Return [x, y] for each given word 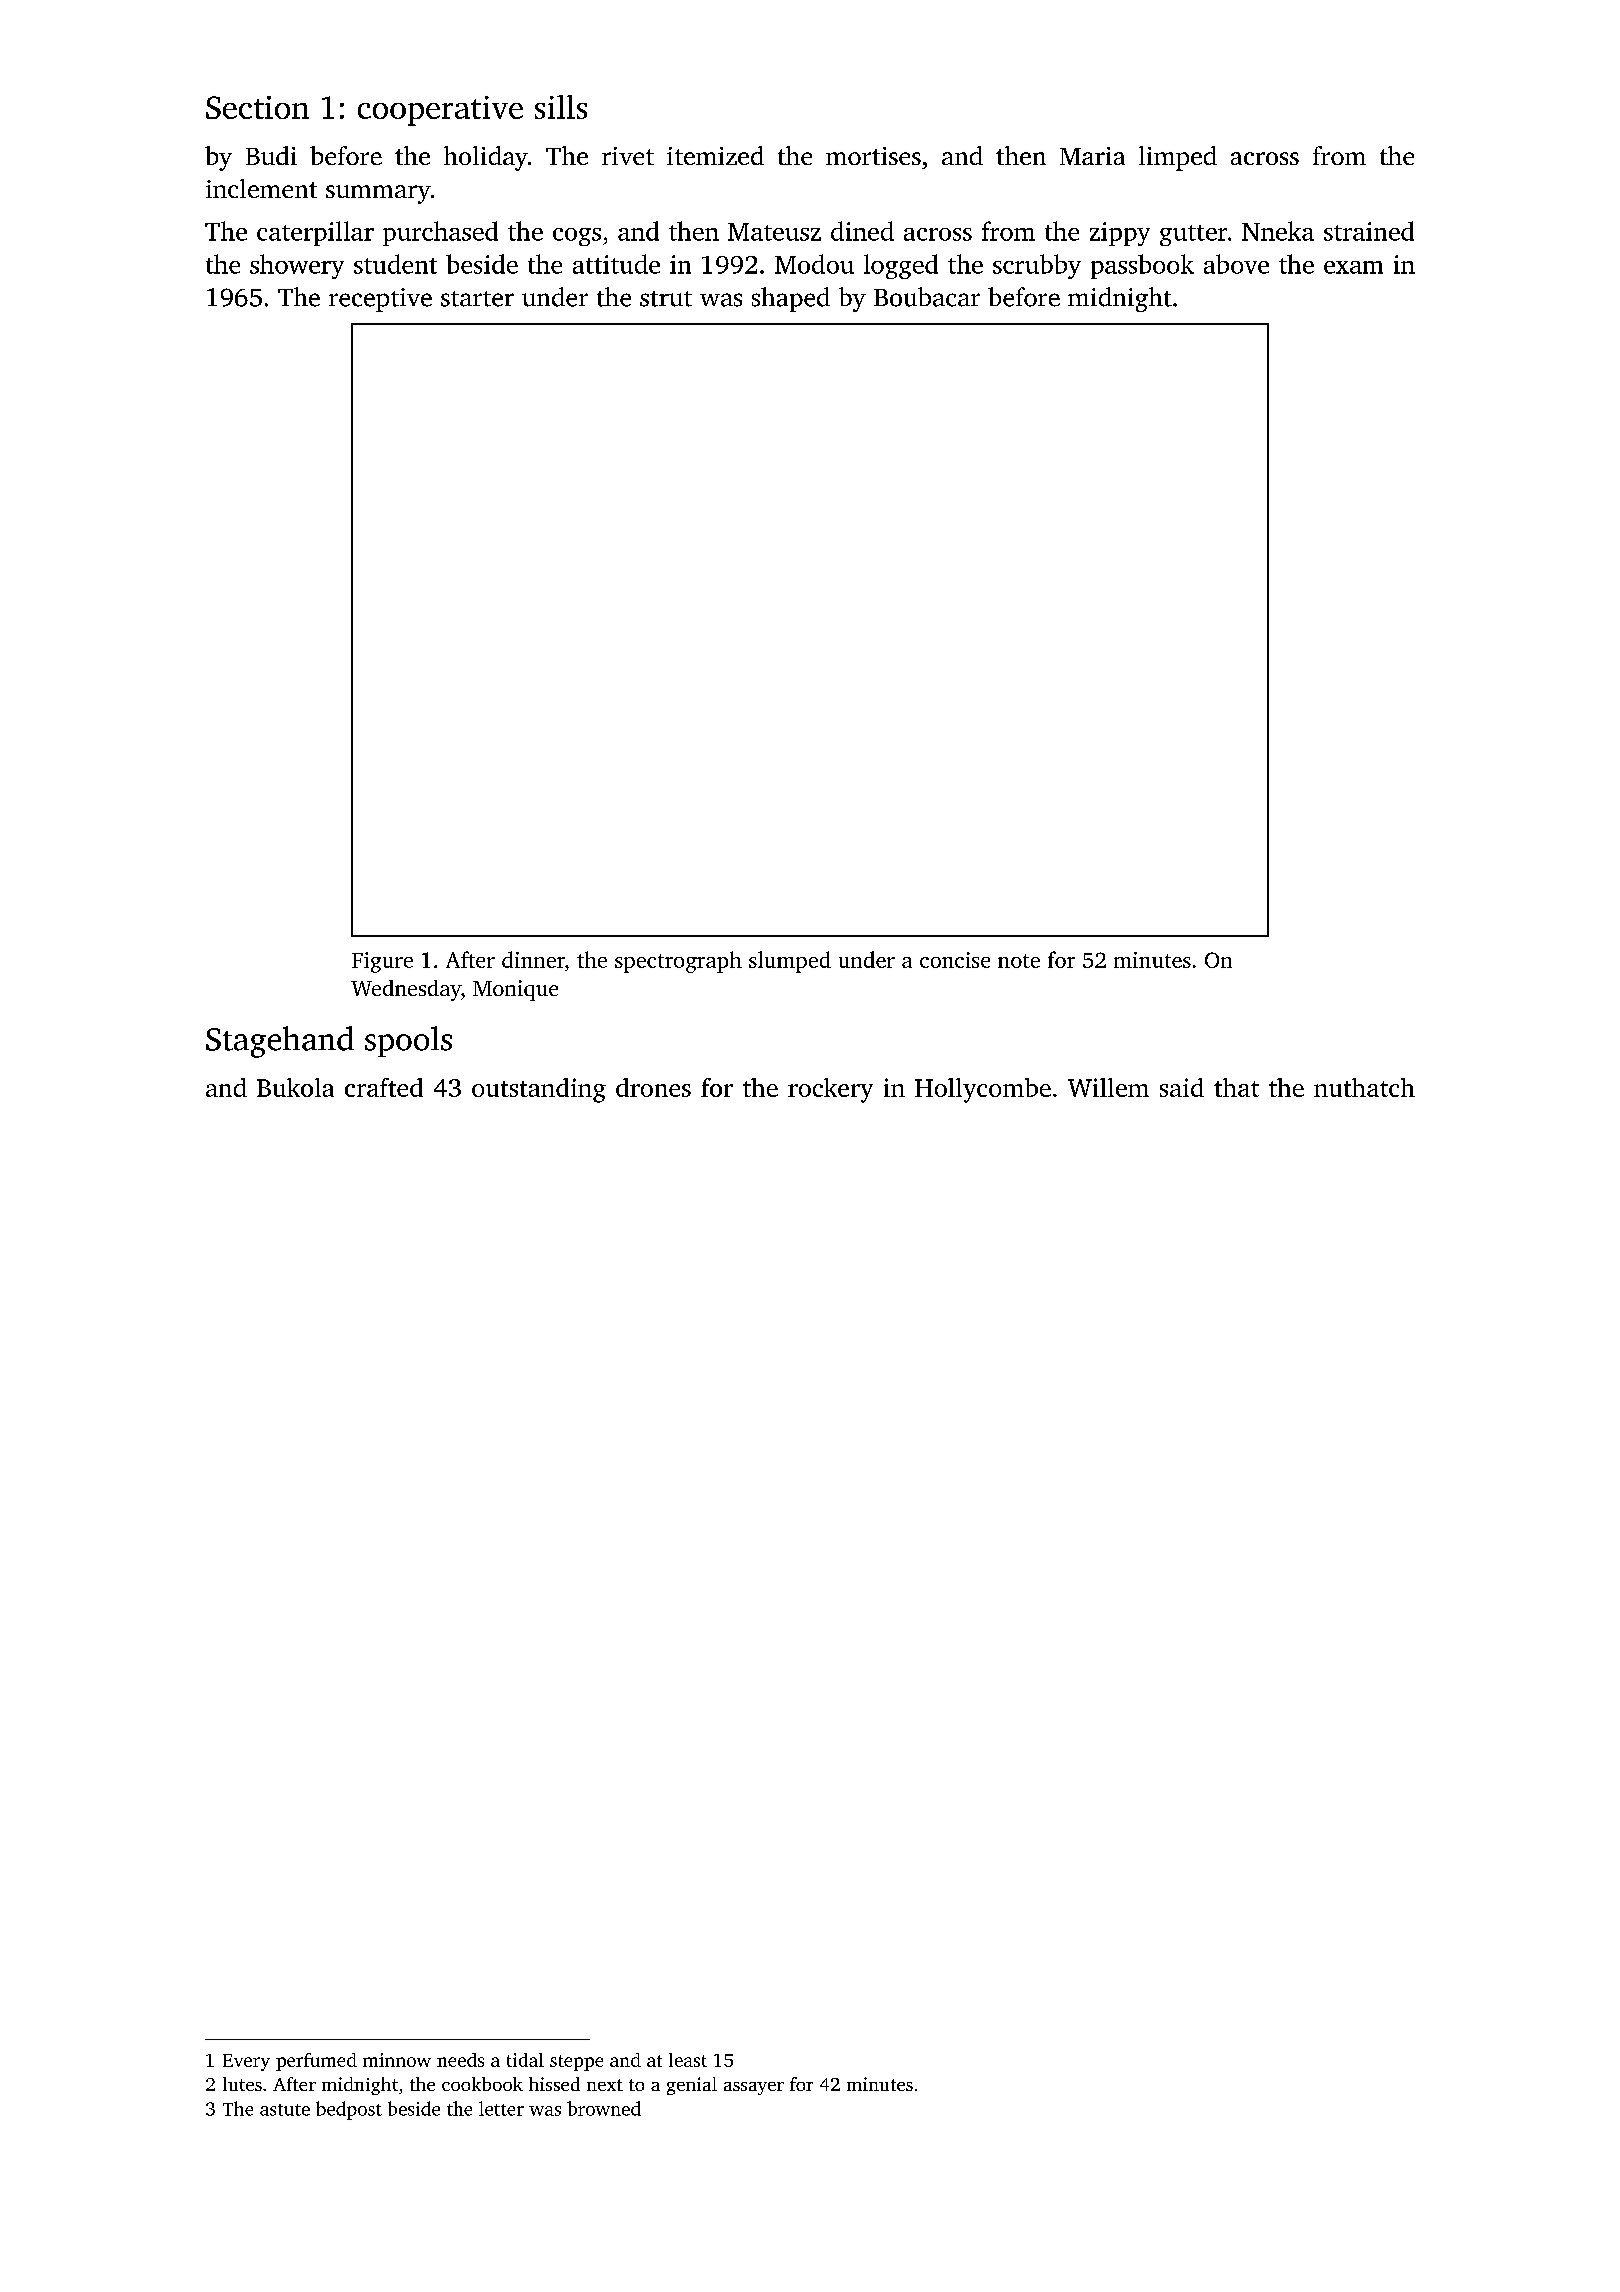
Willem [1108, 1087]
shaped [791, 299]
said [1182, 1087]
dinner [533, 959]
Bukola [295, 1087]
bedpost [349, 2110]
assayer [754, 2088]
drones [653, 1087]
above [1236, 264]
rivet [628, 156]
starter [477, 299]
